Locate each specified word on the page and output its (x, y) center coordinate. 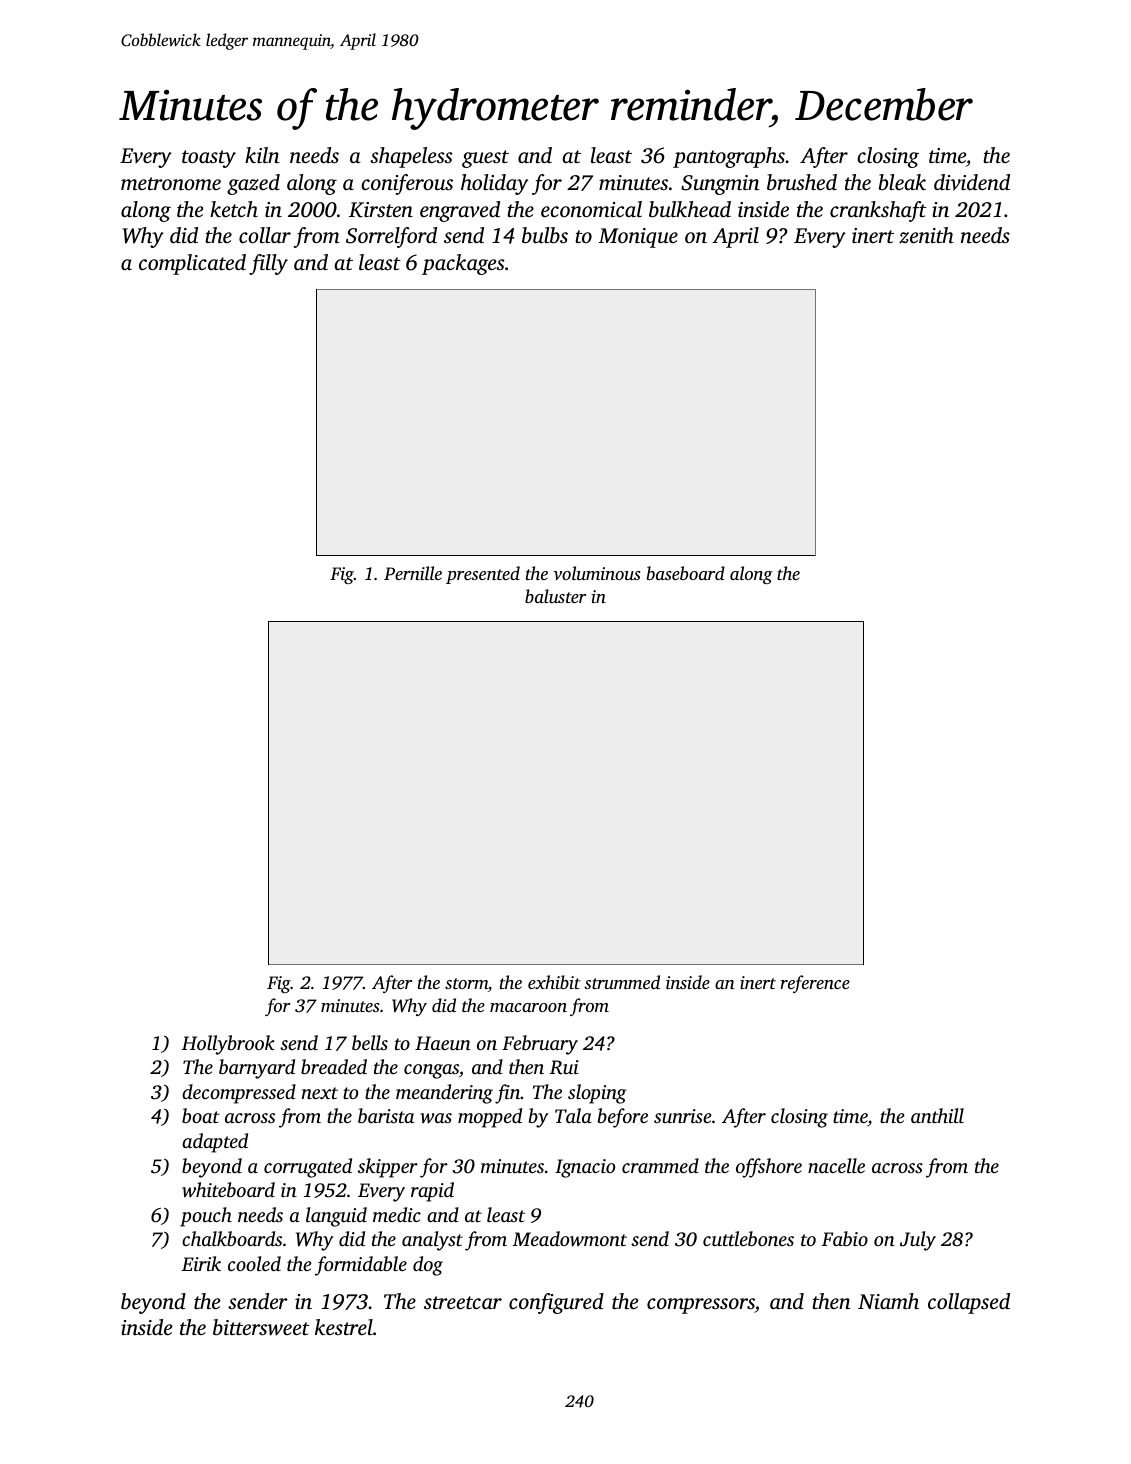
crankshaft (878, 211)
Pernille (413, 573)
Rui (564, 1067)
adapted (215, 1143)
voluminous (597, 573)
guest (485, 159)
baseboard (686, 573)
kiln (262, 155)
